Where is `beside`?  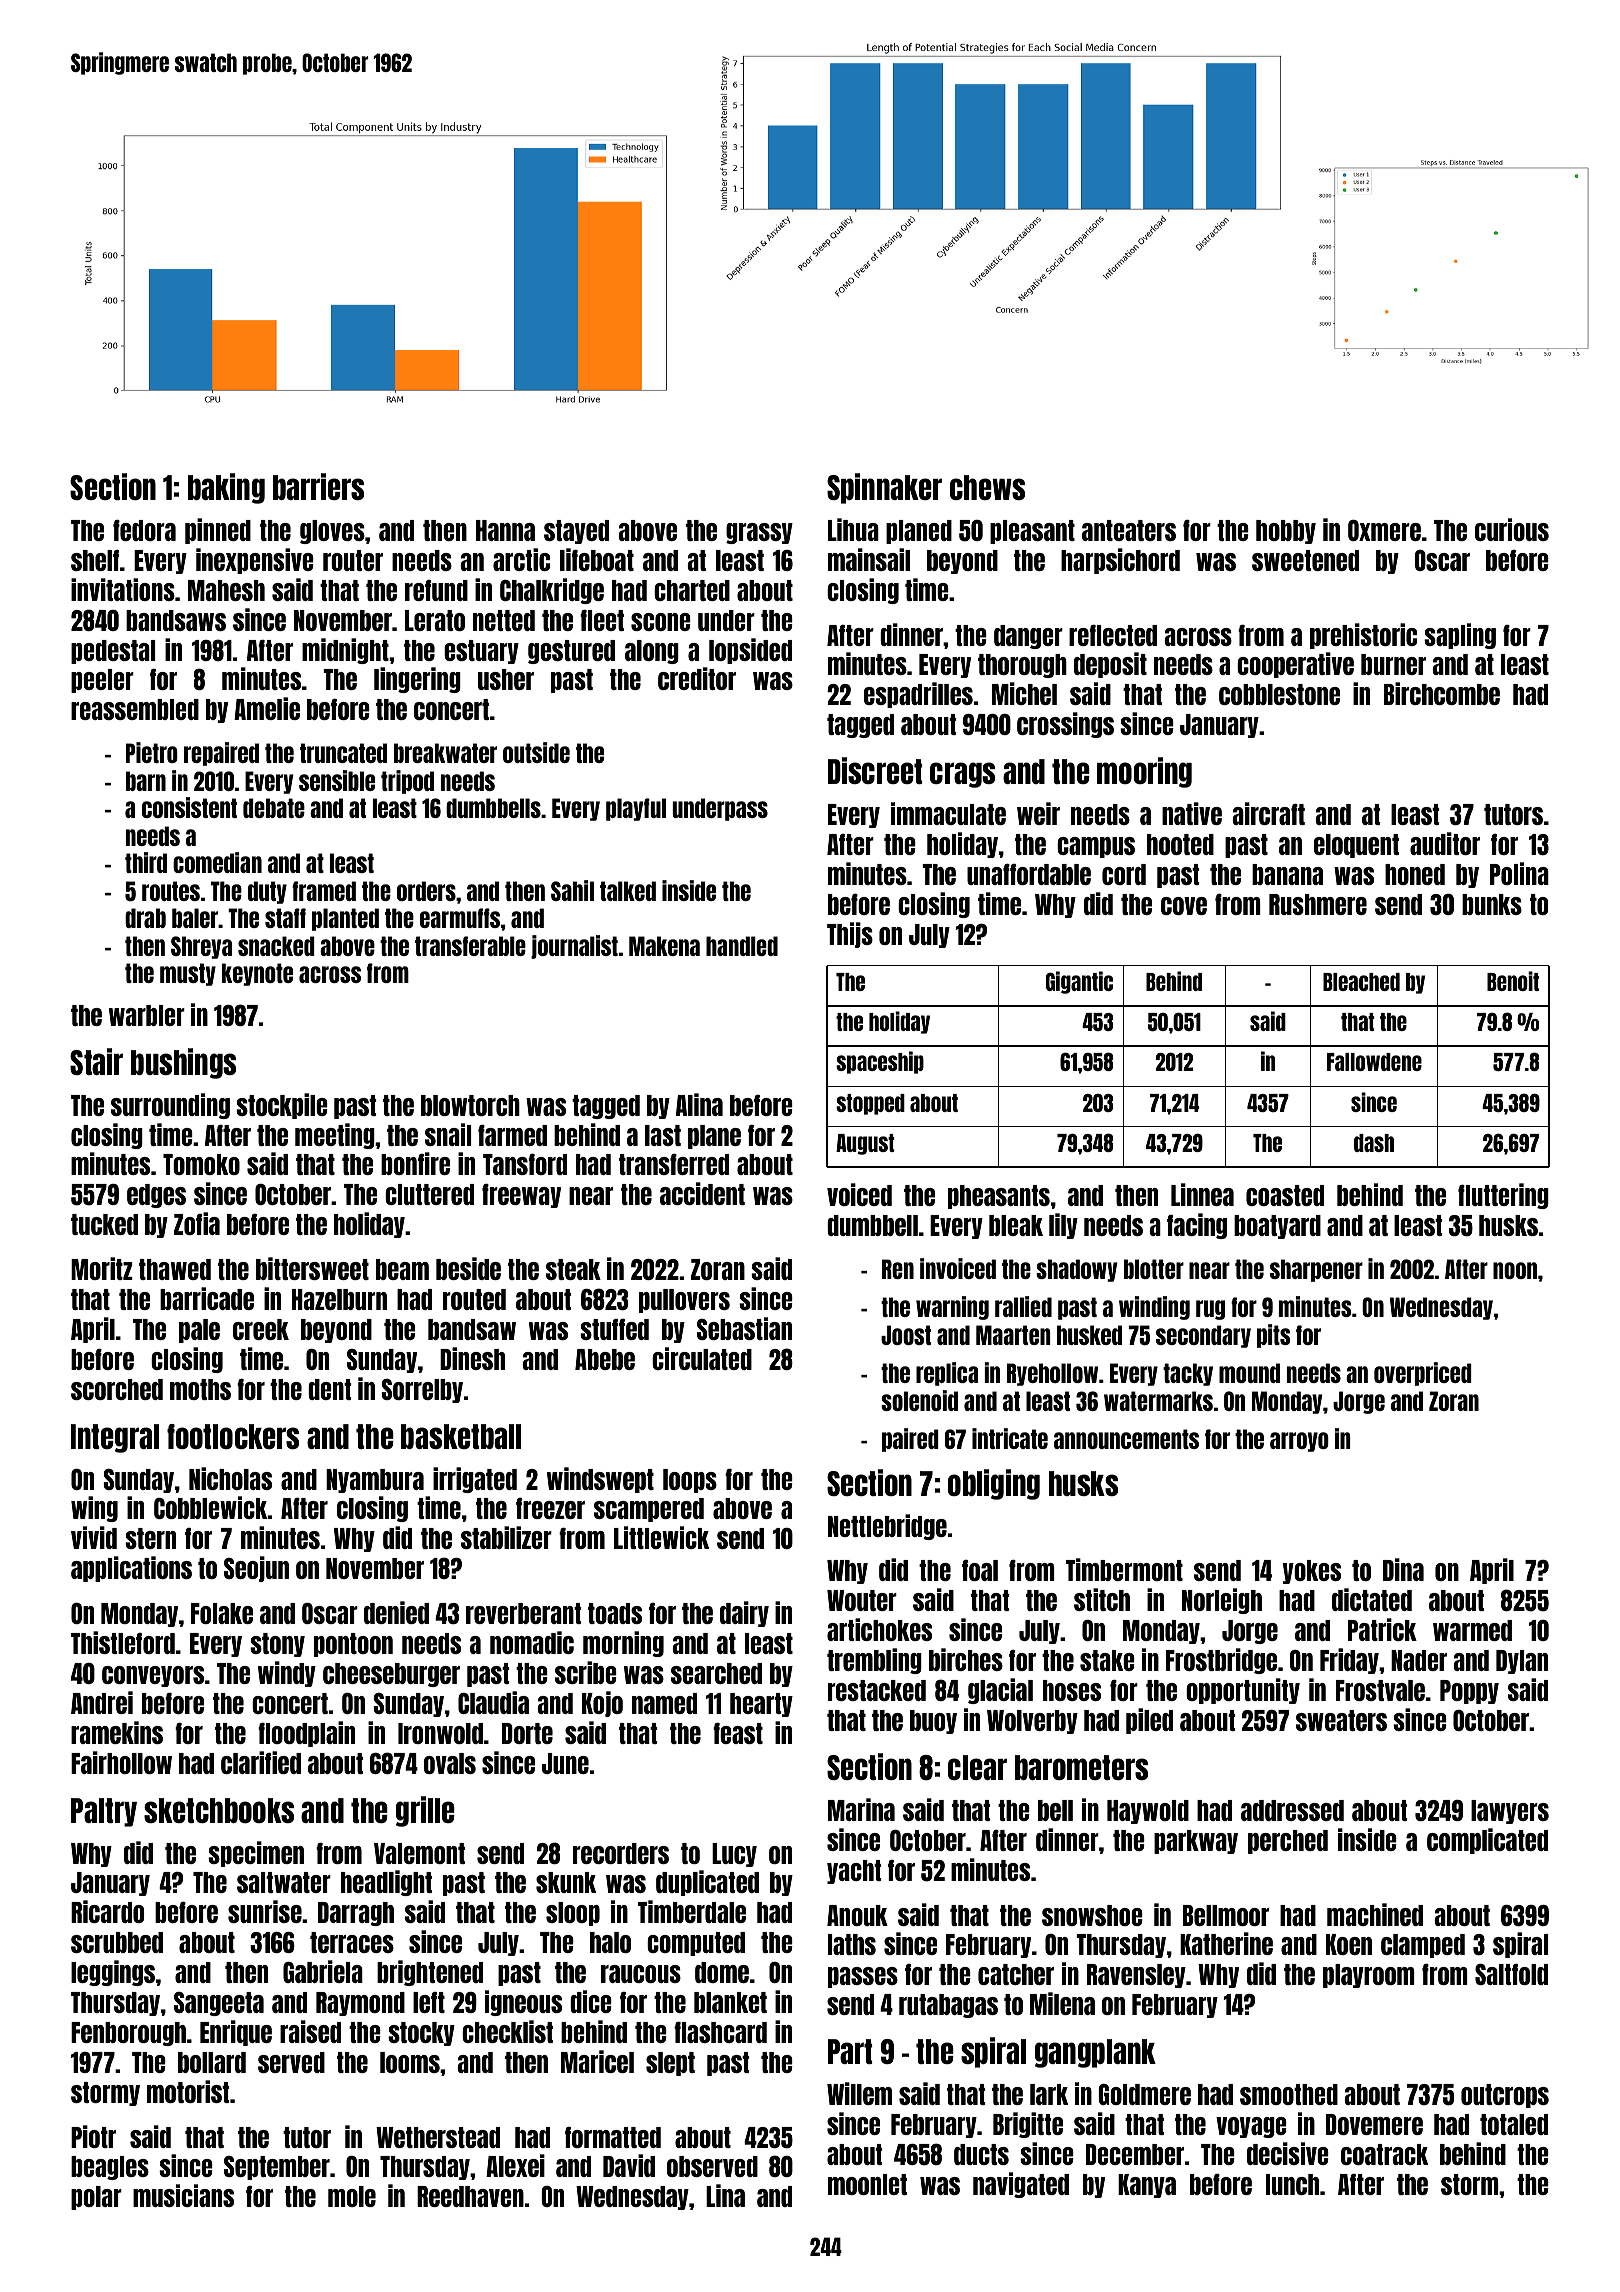
beside is located at coordinates (468, 1268).
